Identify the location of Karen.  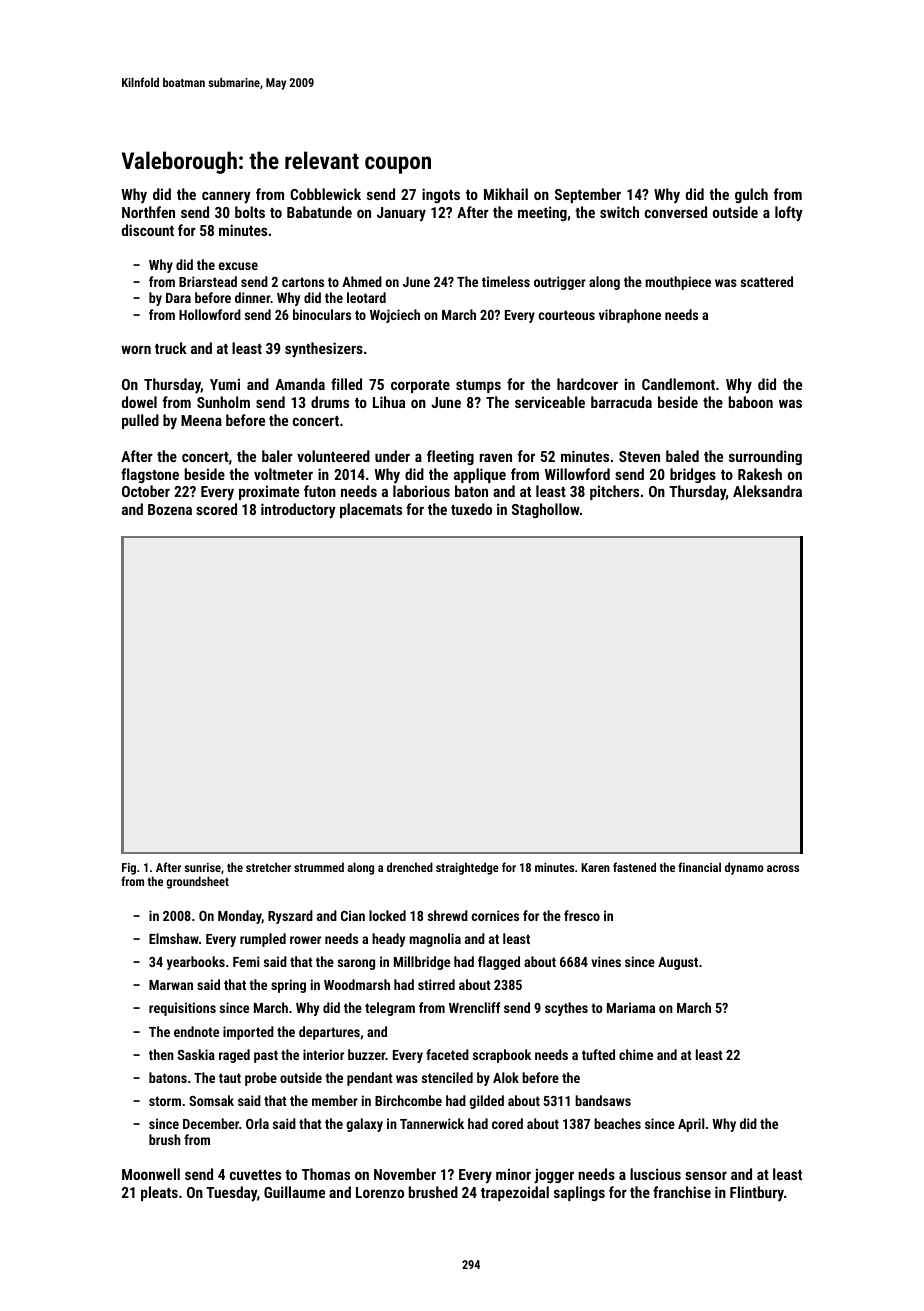
(595, 867).
